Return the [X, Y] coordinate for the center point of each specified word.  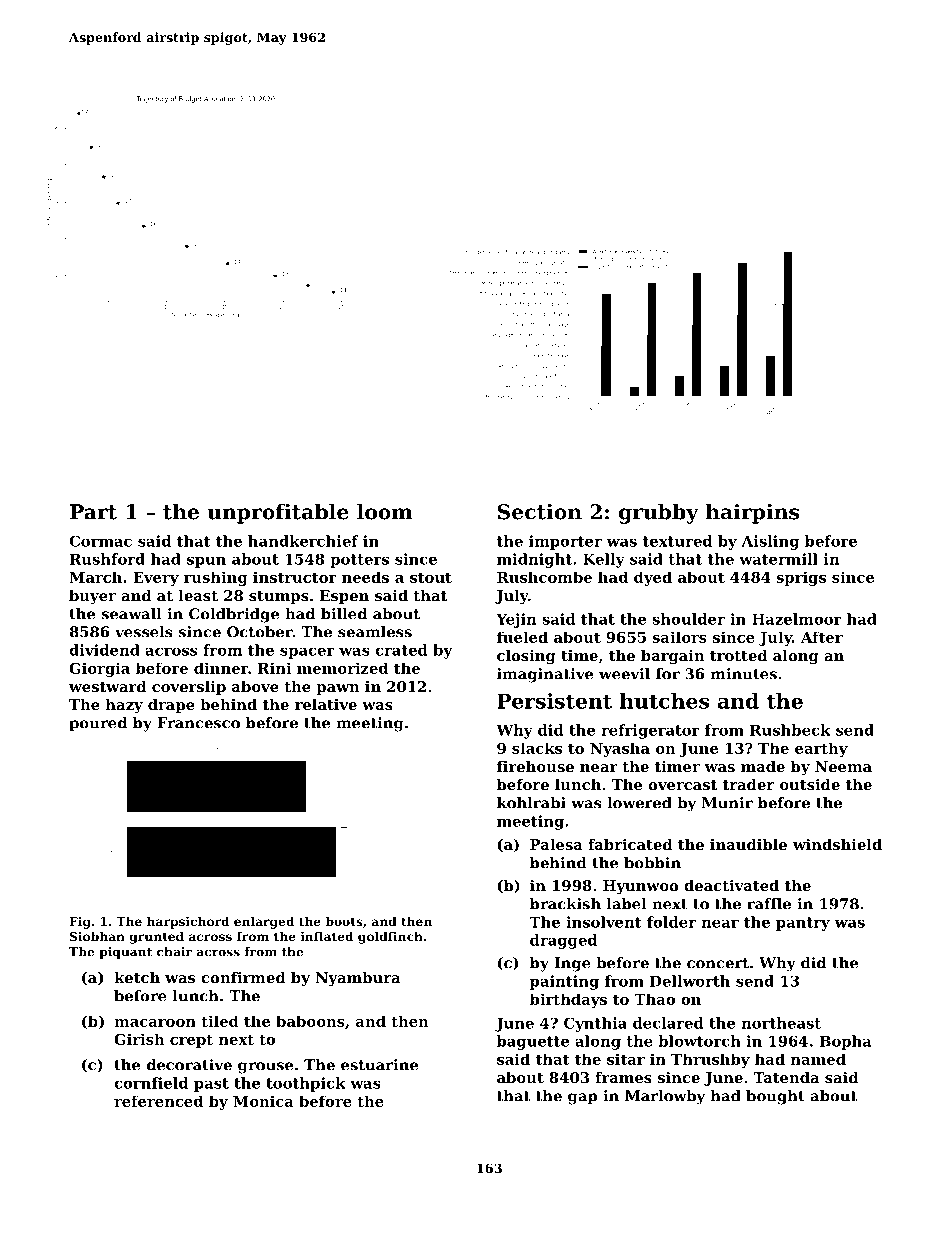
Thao [654, 999]
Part [93, 512]
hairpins [752, 513]
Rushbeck [790, 730]
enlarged [264, 922]
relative [326, 704]
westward [107, 686]
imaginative [545, 675]
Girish [139, 1039]
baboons [310, 1021]
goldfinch [390, 937]
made [763, 766]
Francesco [198, 723]
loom [385, 511]
